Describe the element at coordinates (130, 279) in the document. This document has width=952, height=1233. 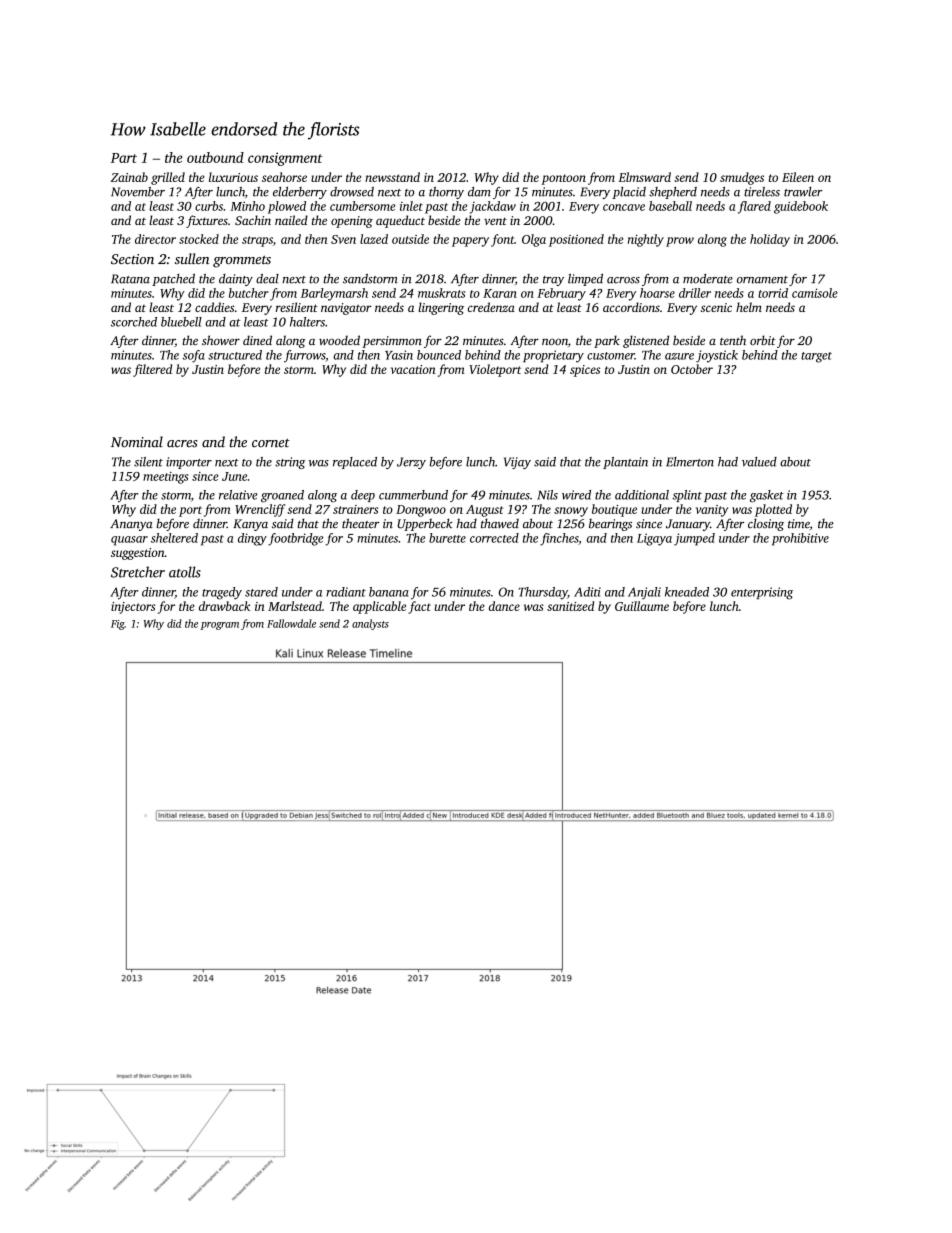
I see `Ratana` at that location.
